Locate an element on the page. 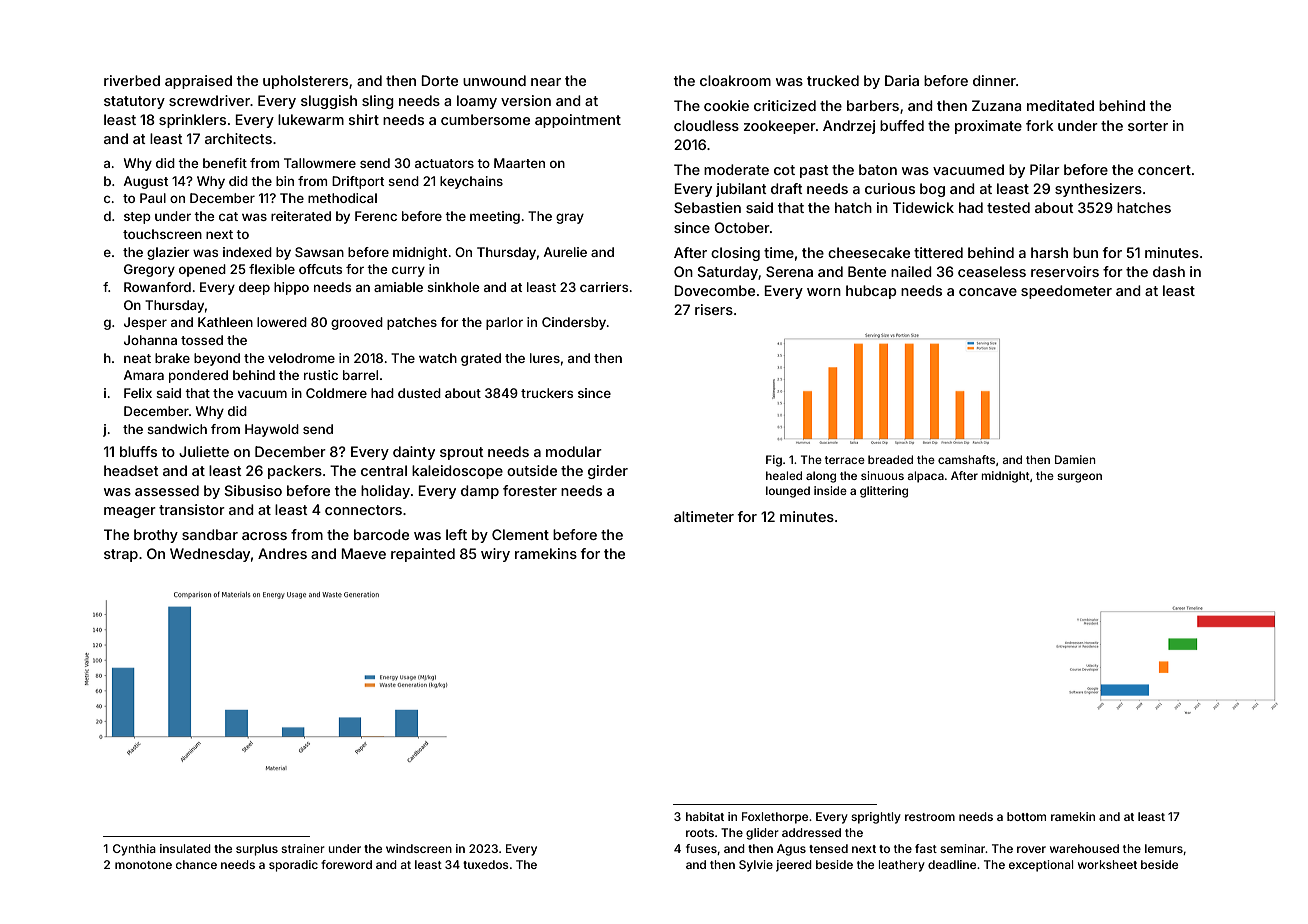  wiry is located at coordinates (495, 555).
